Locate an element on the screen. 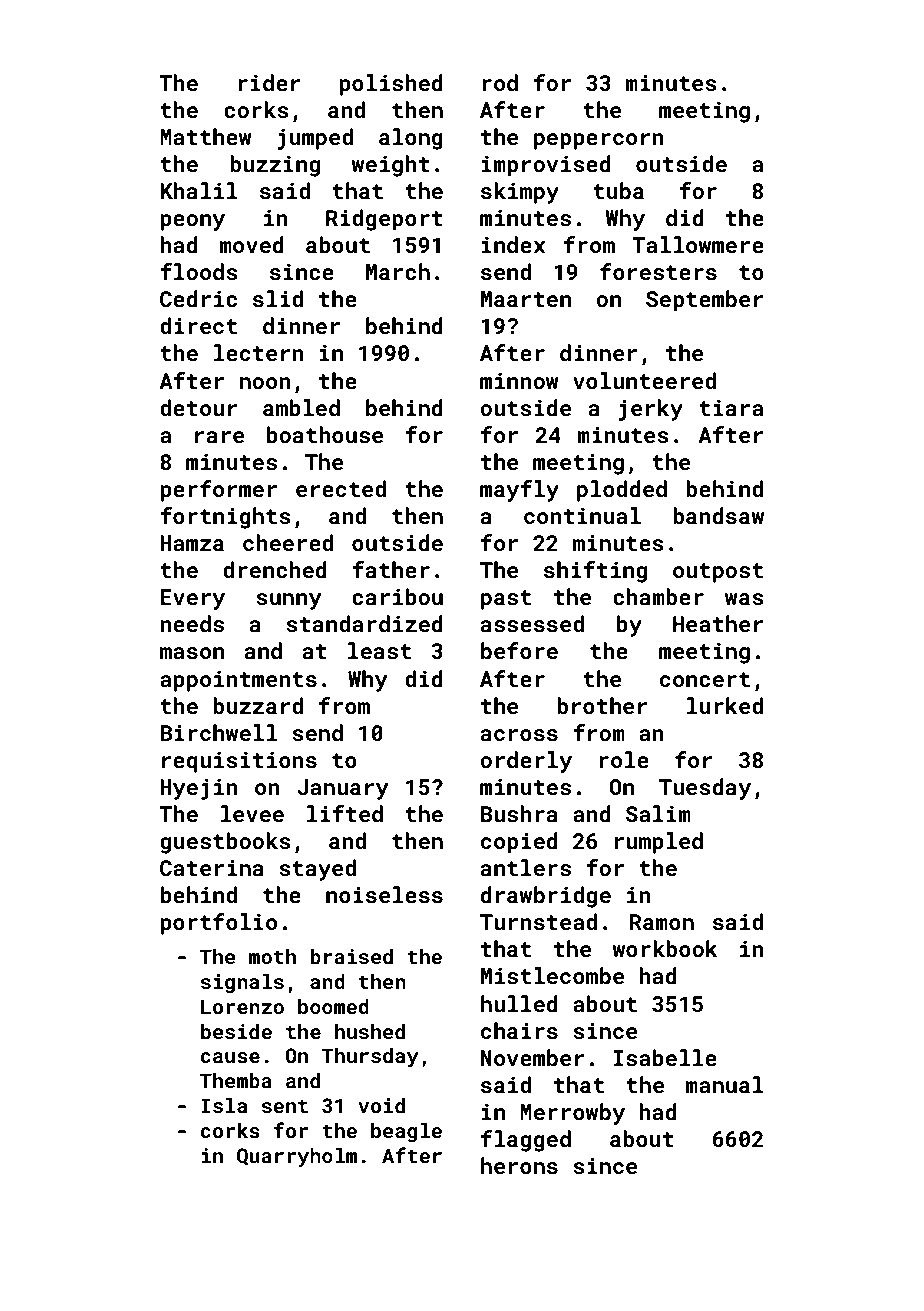 Image resolution: width=924 pixels, height=1311 pixels. assessed is located at coordinates (532, 623).
